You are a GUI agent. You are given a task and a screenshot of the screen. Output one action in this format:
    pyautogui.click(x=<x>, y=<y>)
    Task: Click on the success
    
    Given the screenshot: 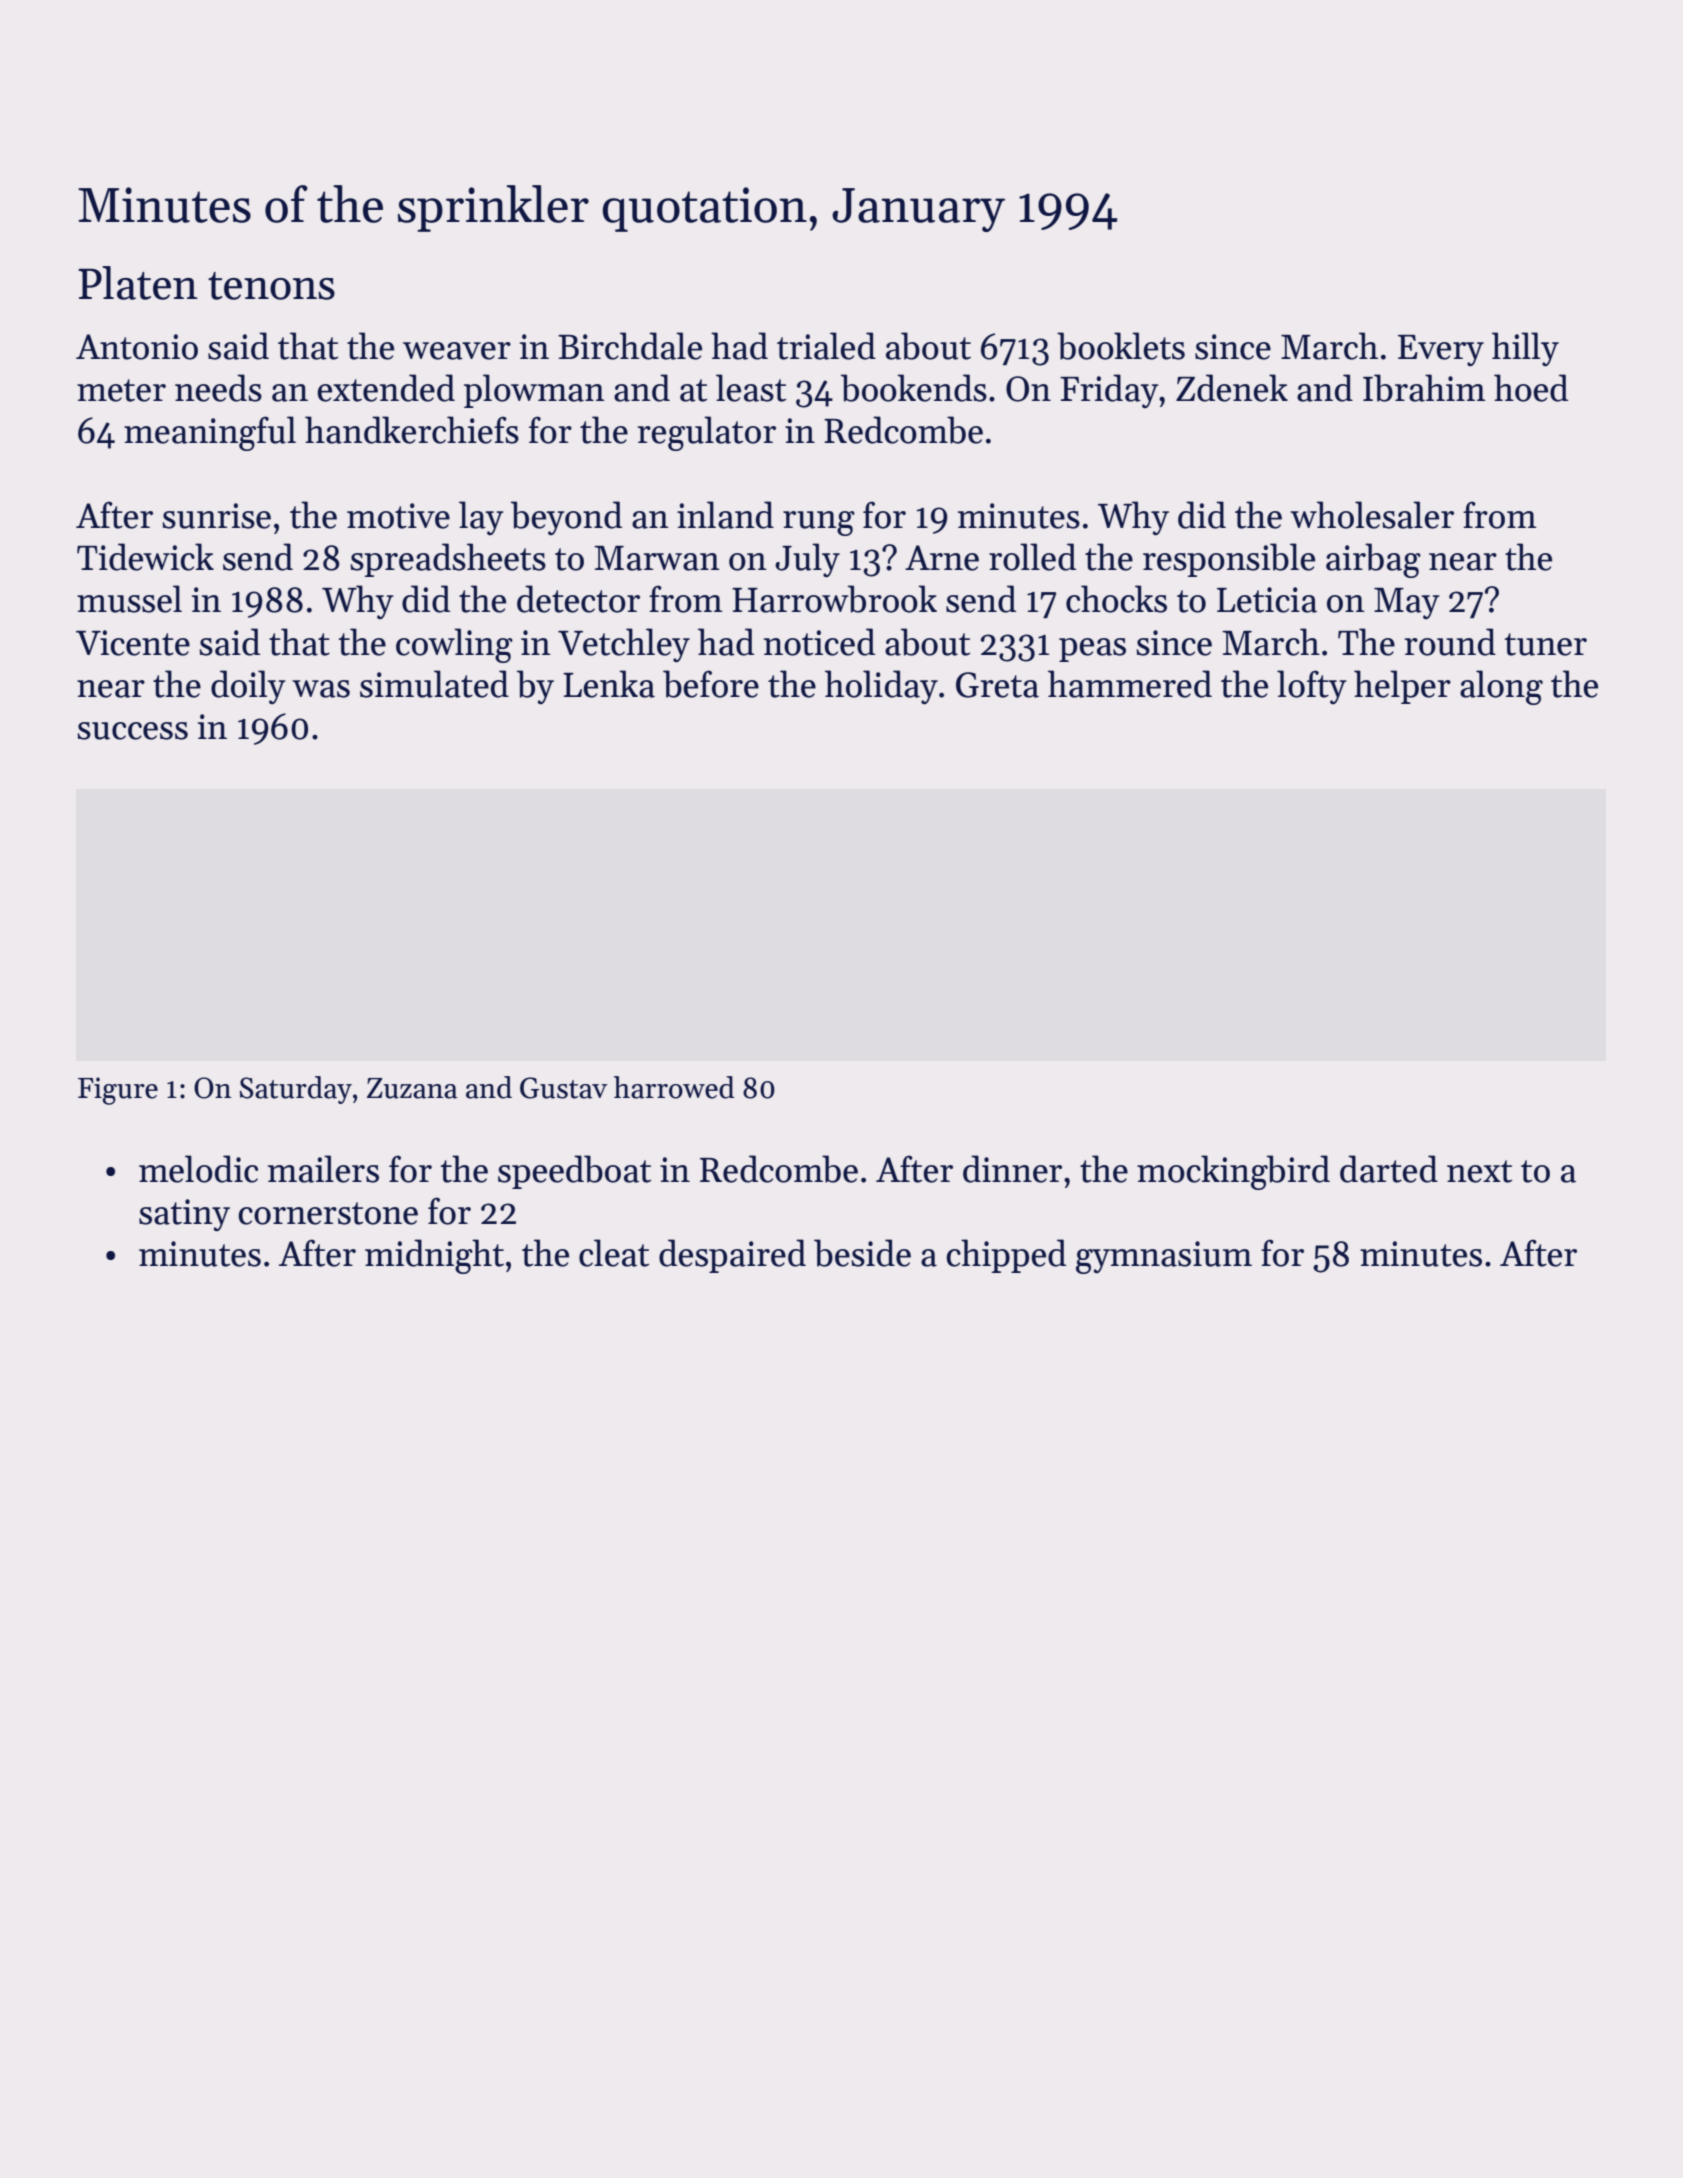 What is the action you would take?
    pyautogui.click(x=132, y=731)
